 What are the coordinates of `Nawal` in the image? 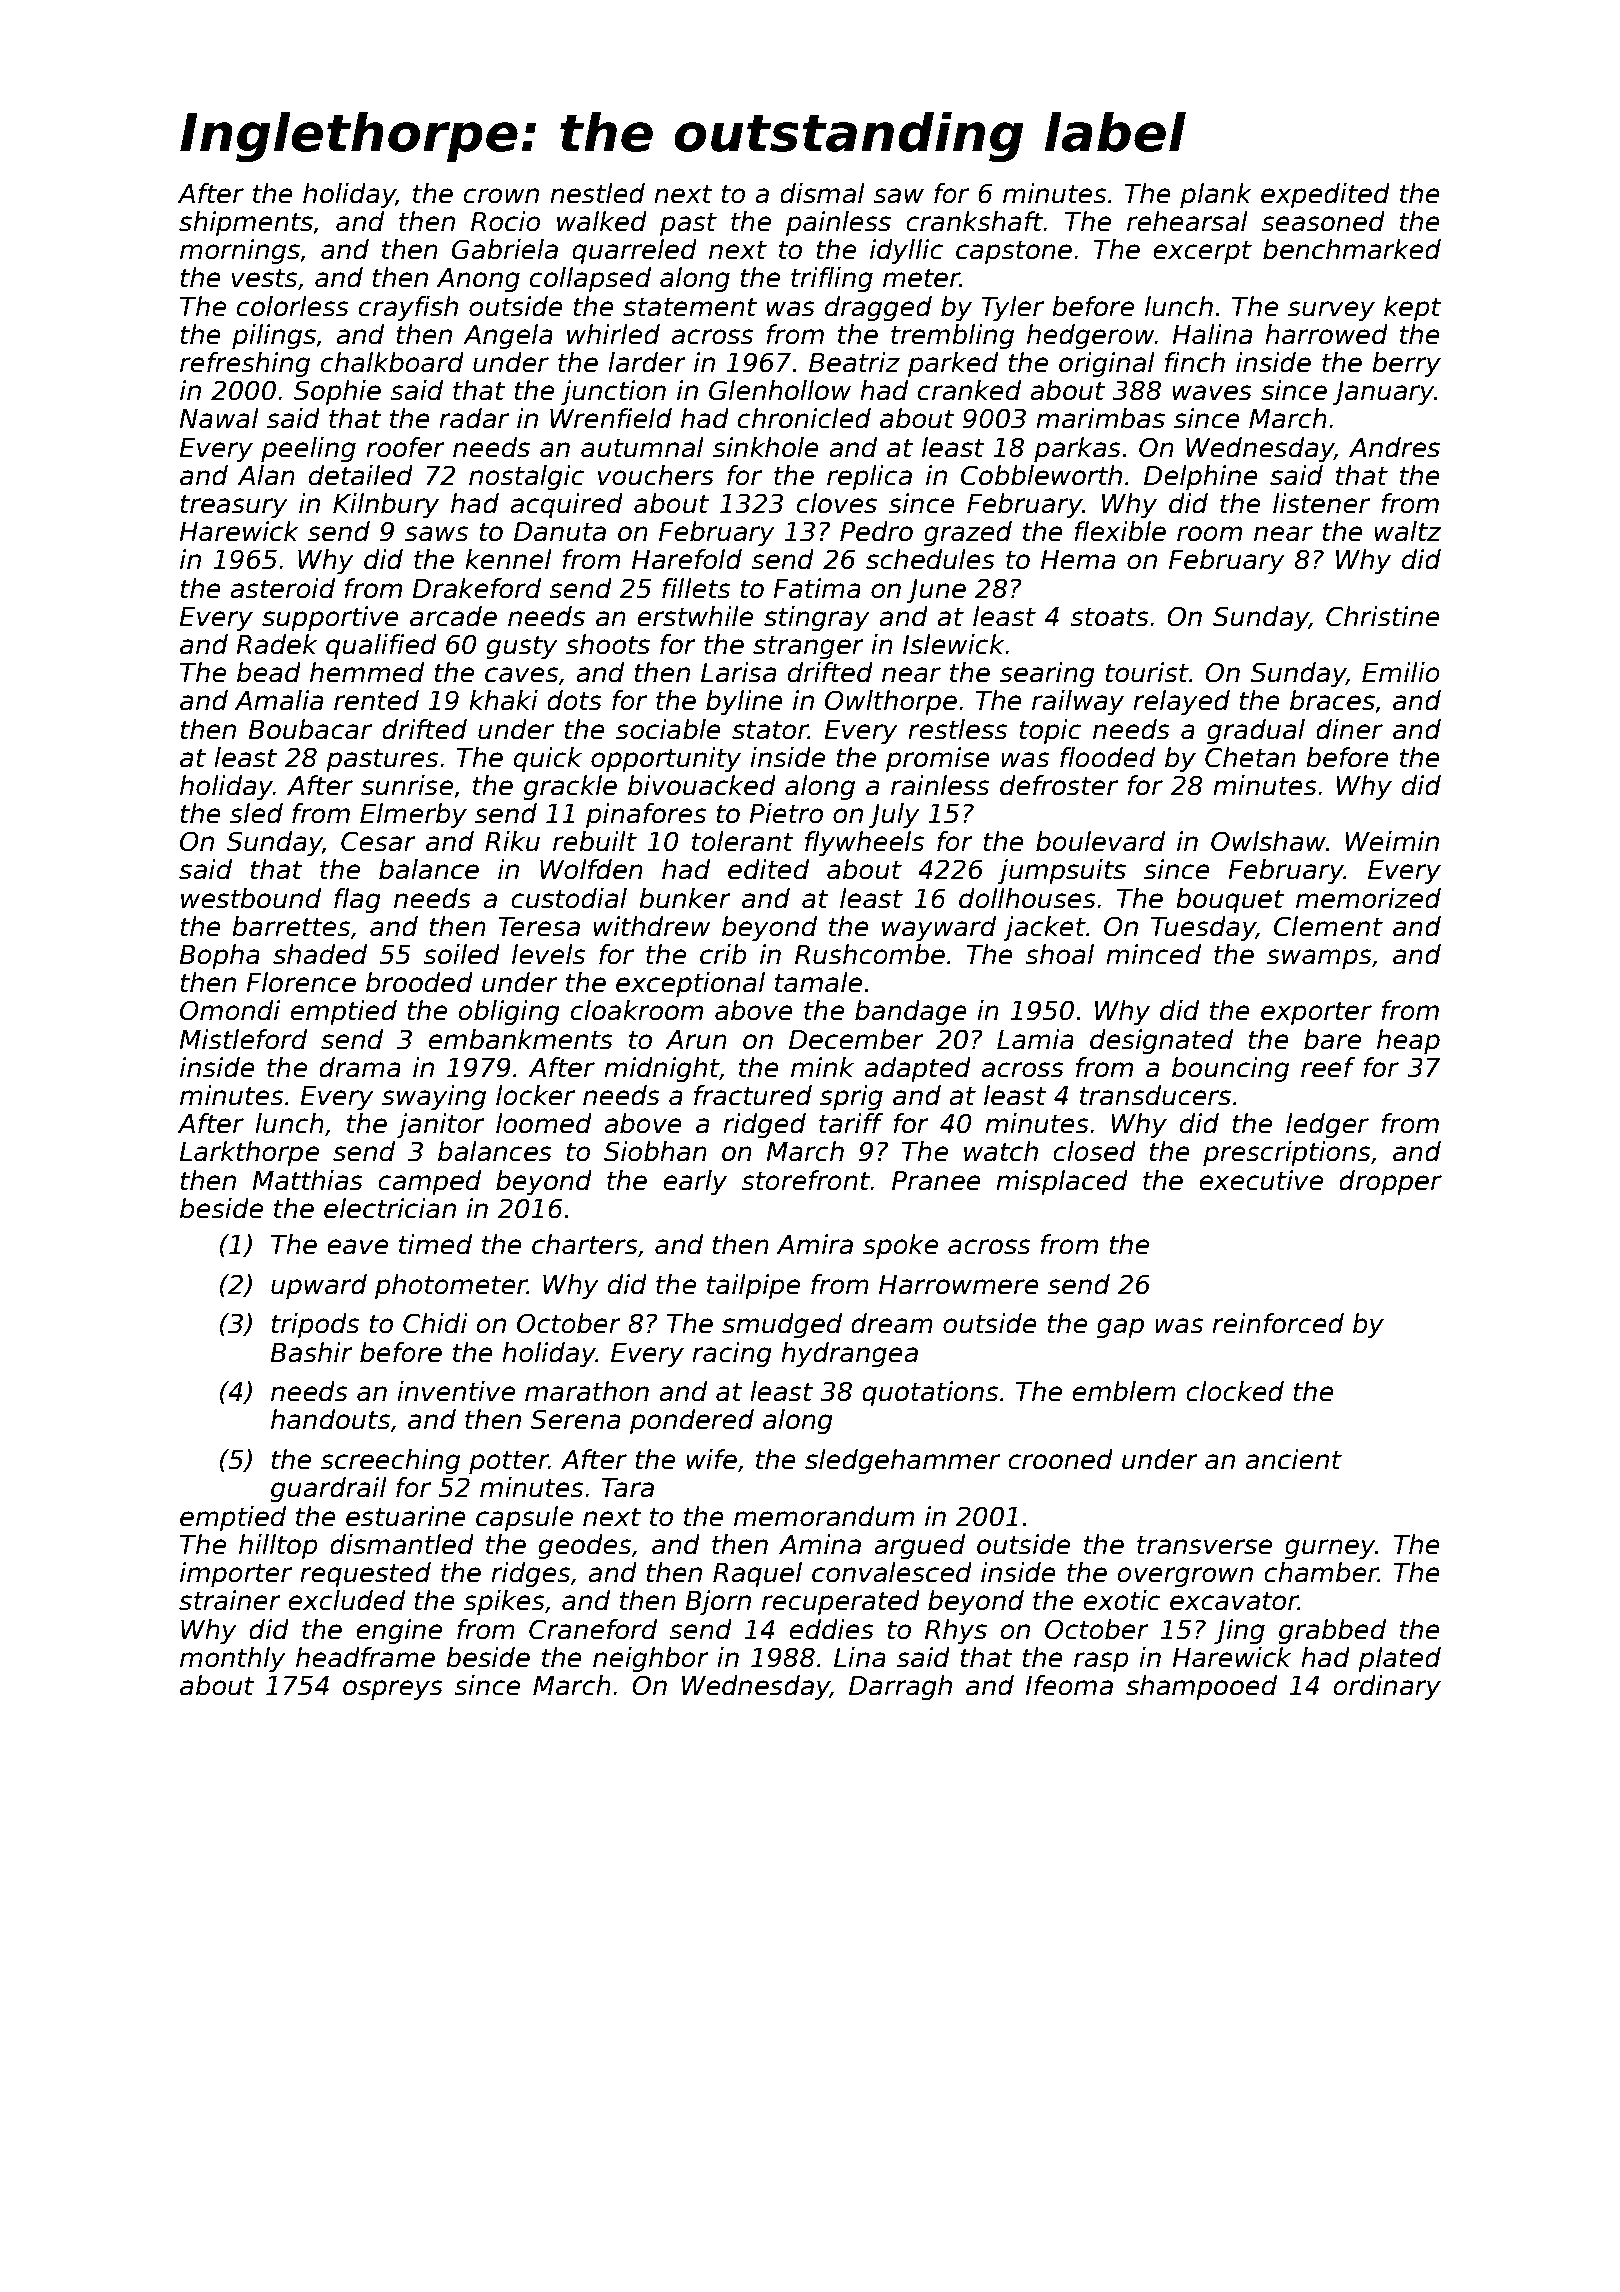 It's located at (219, 418).
